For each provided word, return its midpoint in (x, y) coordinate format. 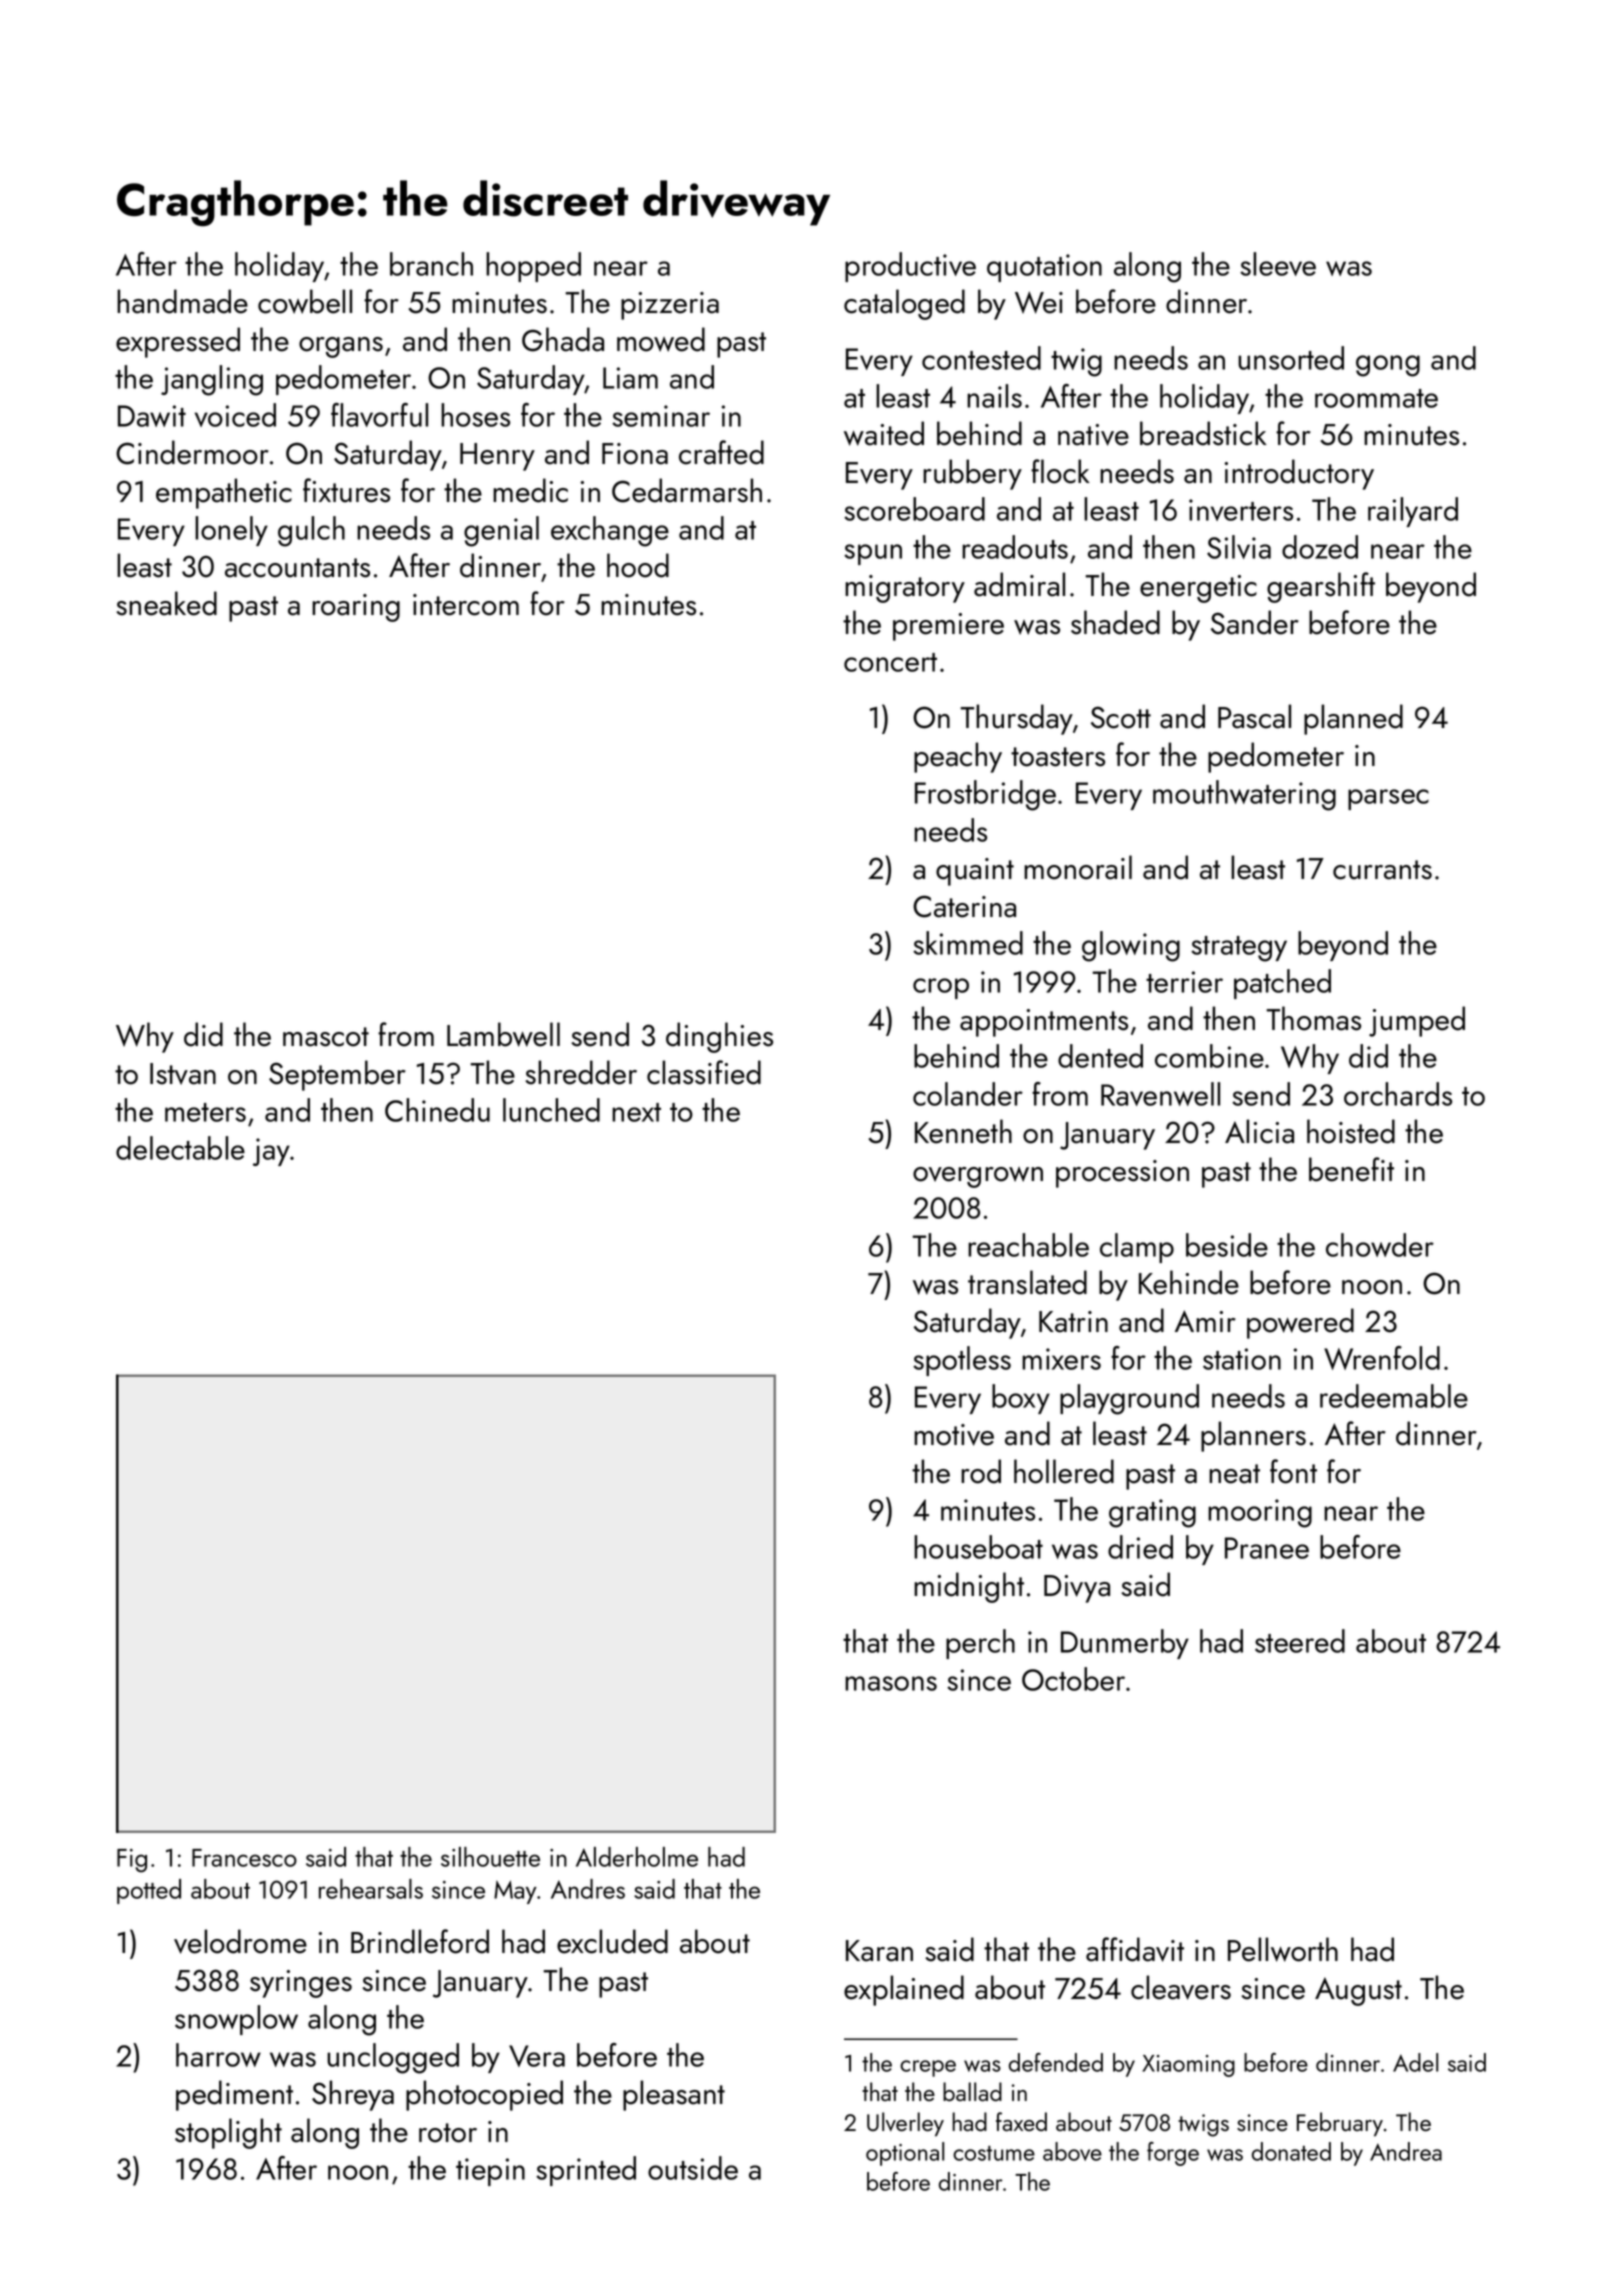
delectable (180, 1148)
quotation (1044, 268)
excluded (612, 1941)
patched (1282, 984)
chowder (1380, 1245)
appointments (1044, 1023)
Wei (1039, 302)
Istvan (183, 1074)
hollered (1064, 1471)
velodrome (240, 1941)
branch (431, 264)
